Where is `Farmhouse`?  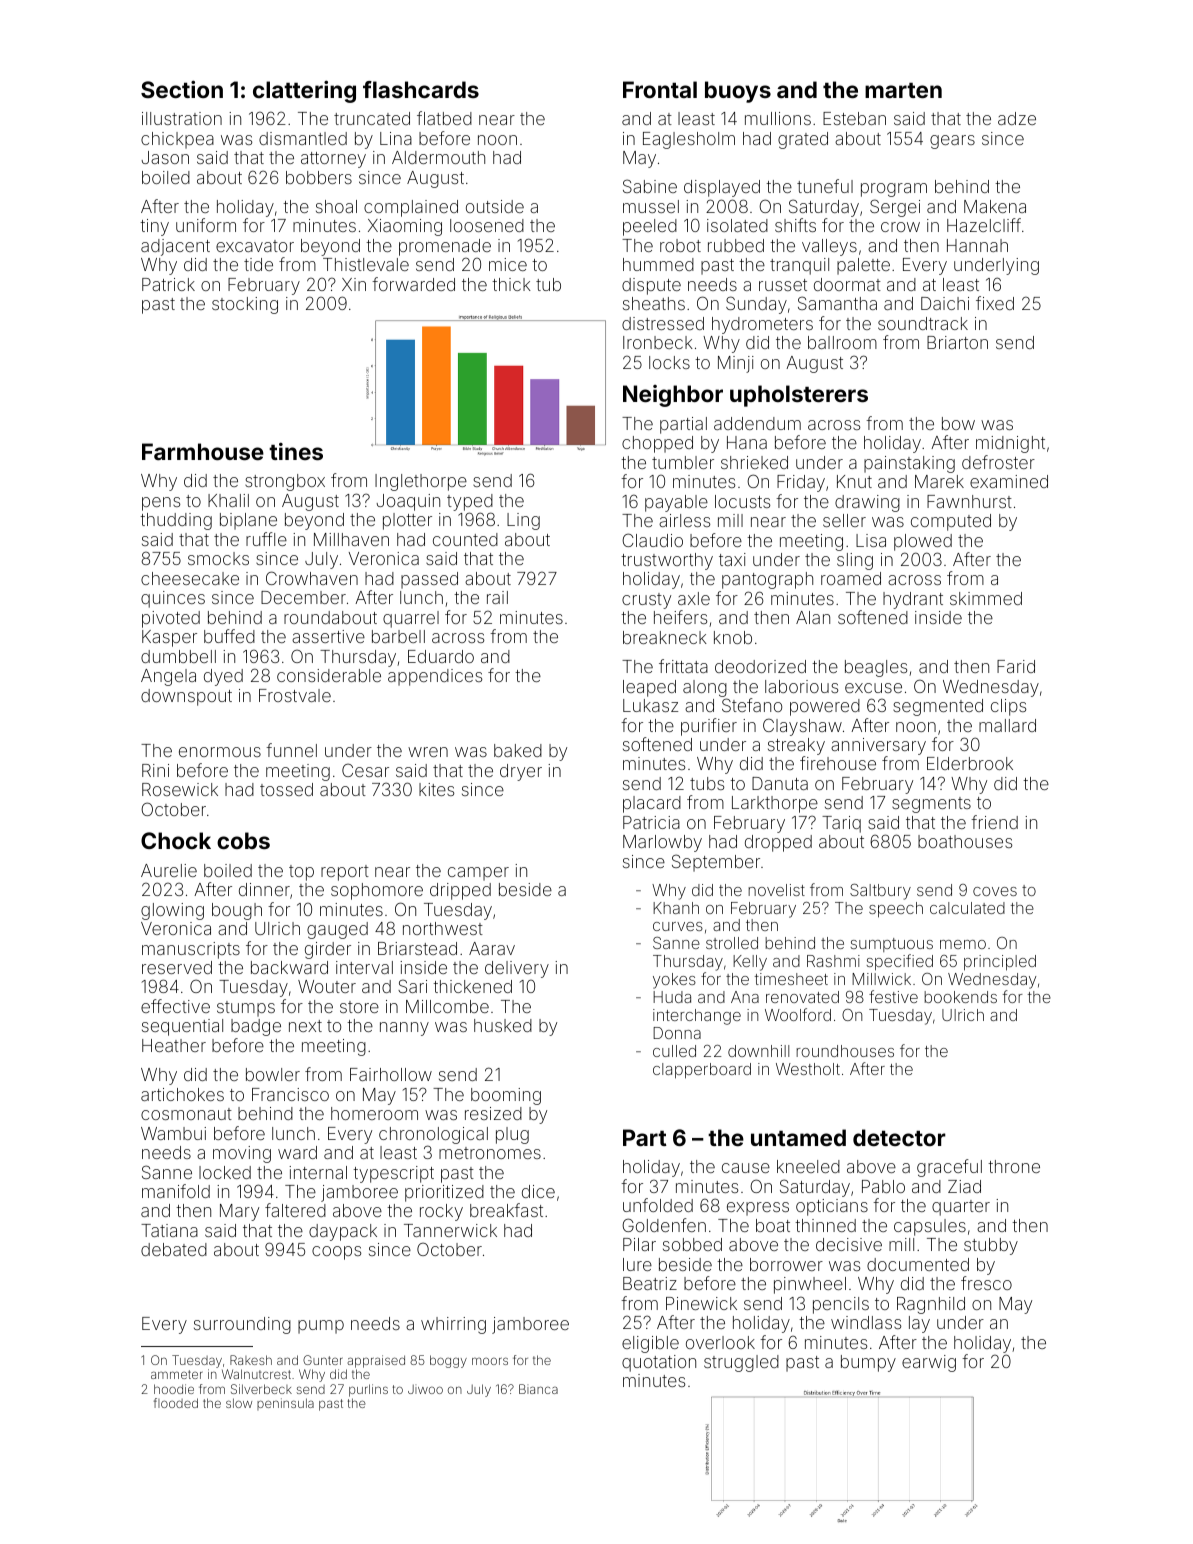 Farmhouse is located at coordinates (203, 451).
